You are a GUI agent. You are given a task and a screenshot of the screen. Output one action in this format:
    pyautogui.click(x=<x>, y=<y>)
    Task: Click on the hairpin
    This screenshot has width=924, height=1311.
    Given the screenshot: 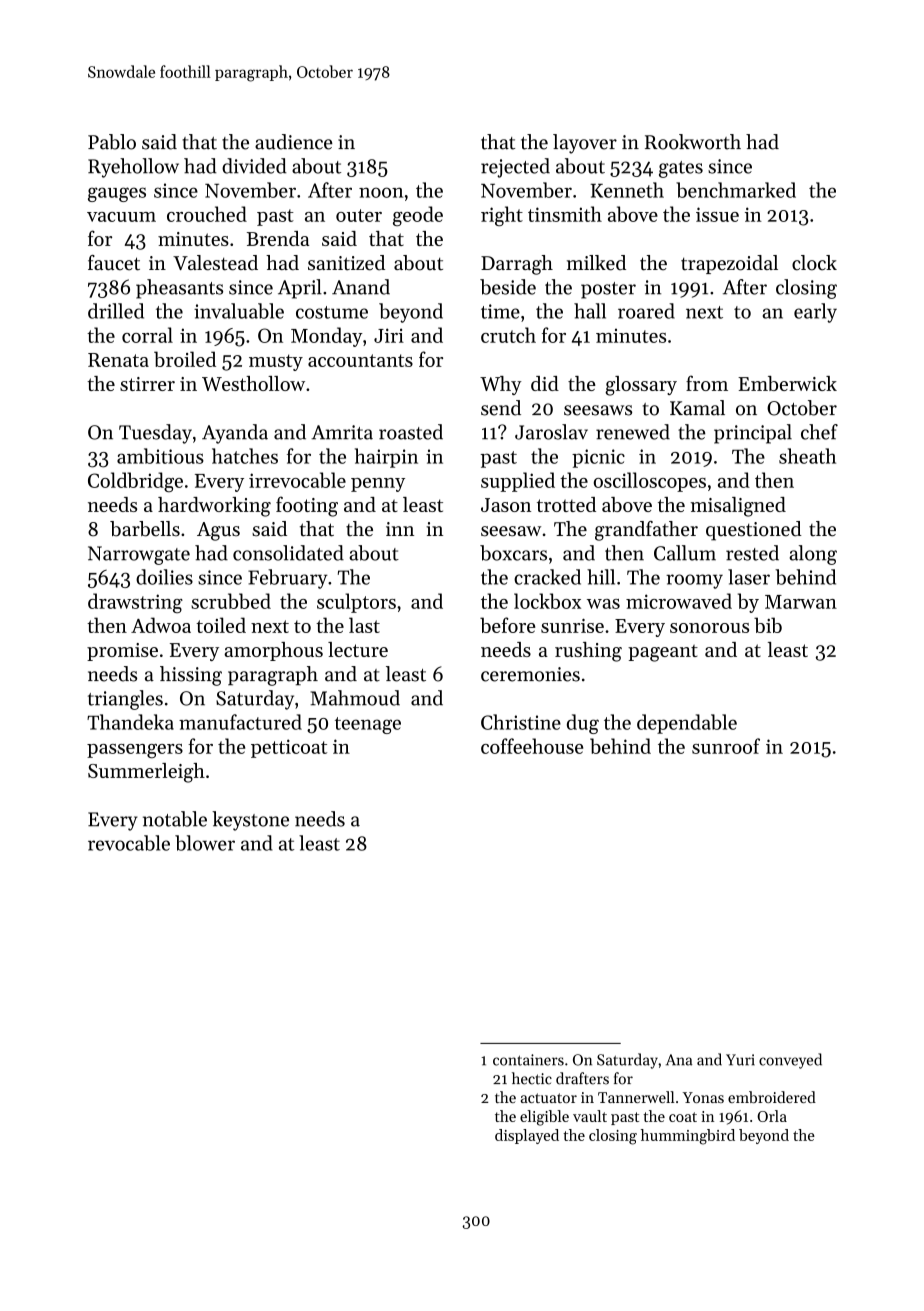 What is the action you would take?
    pyautogui.click(x=386, y=458)
